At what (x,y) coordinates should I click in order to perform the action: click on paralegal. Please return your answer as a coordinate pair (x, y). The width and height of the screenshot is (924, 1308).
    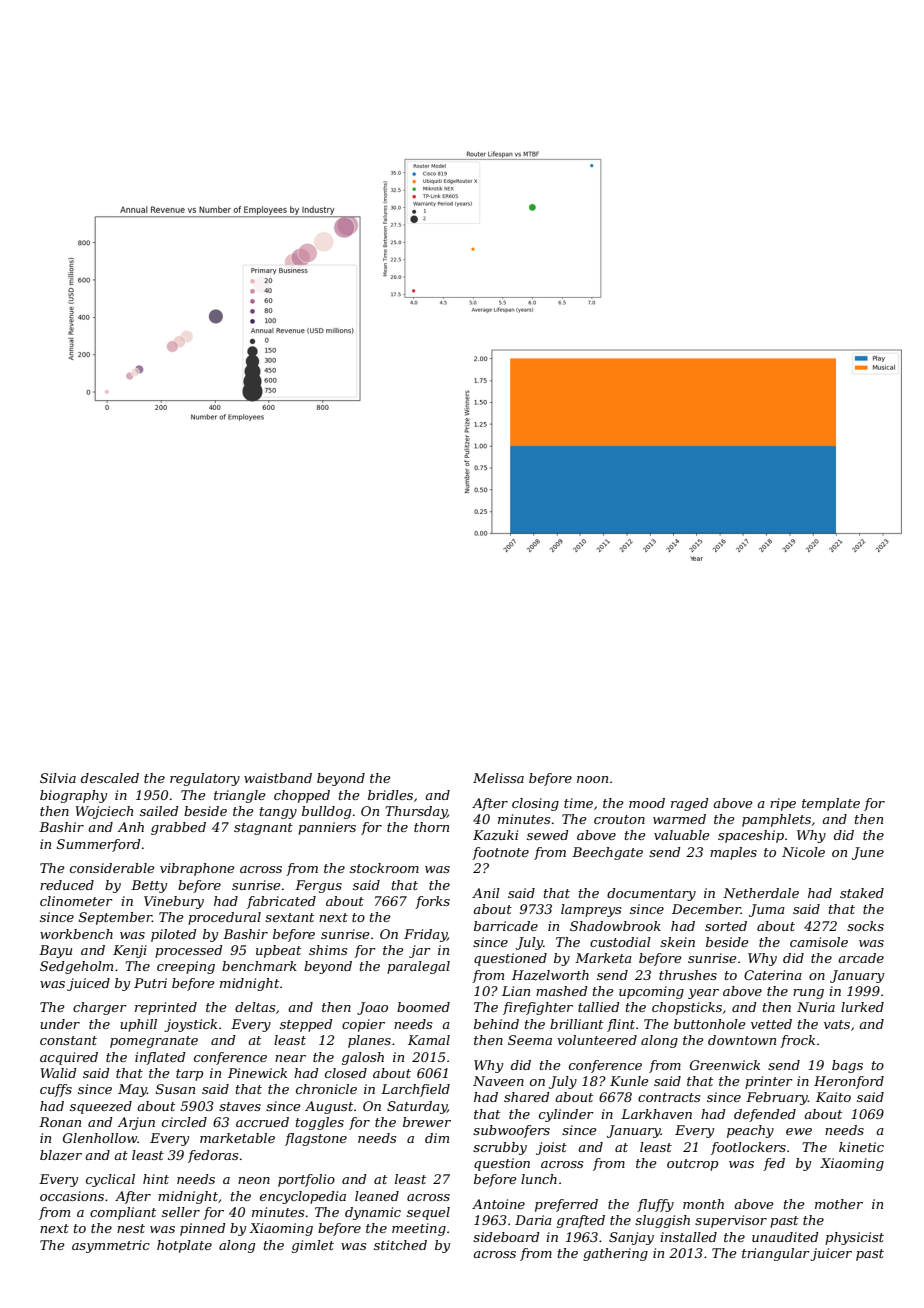
    Looking at the image, I should click on (418, 967).
